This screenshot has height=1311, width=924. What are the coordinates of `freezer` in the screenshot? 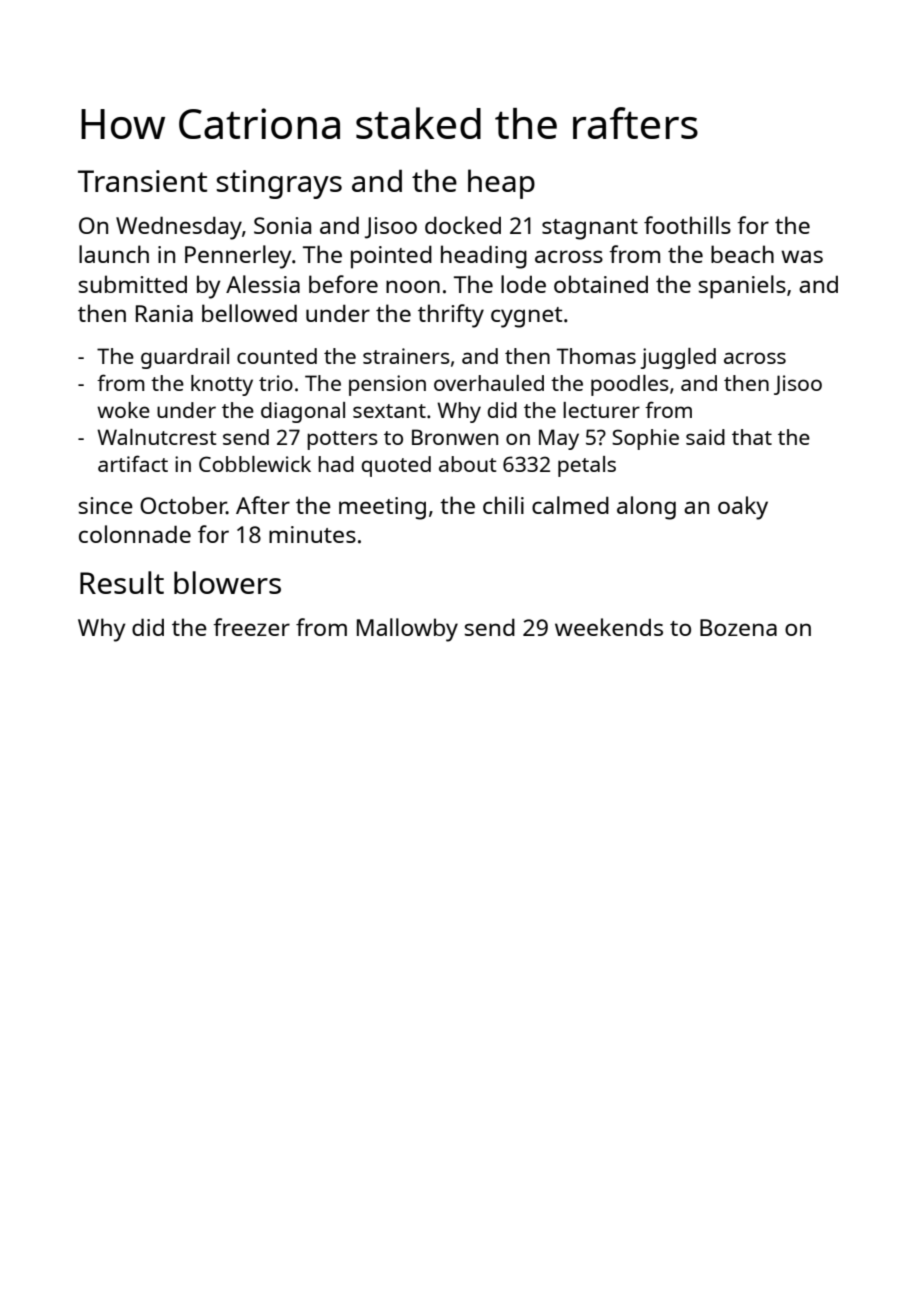 It's located at (251, 627).
